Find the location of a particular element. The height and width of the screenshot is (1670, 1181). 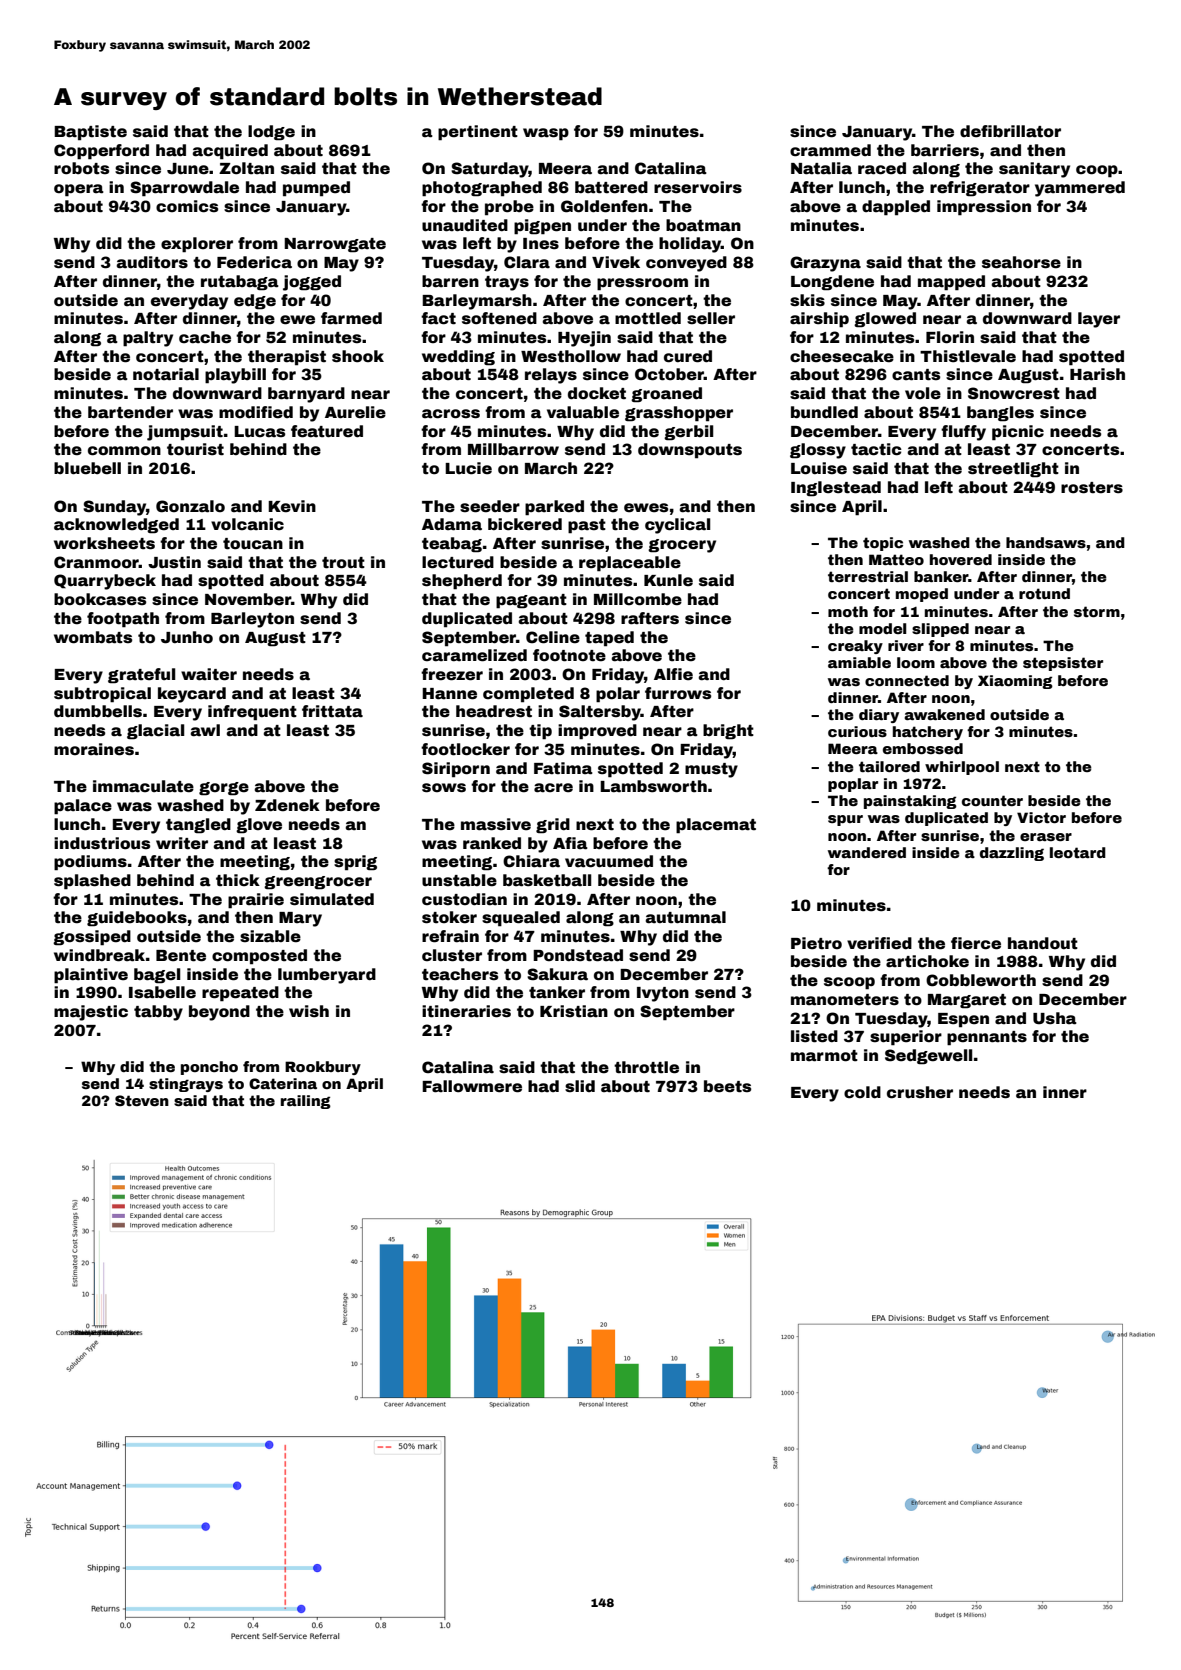

wasp is located at coordinates (546, 134).
